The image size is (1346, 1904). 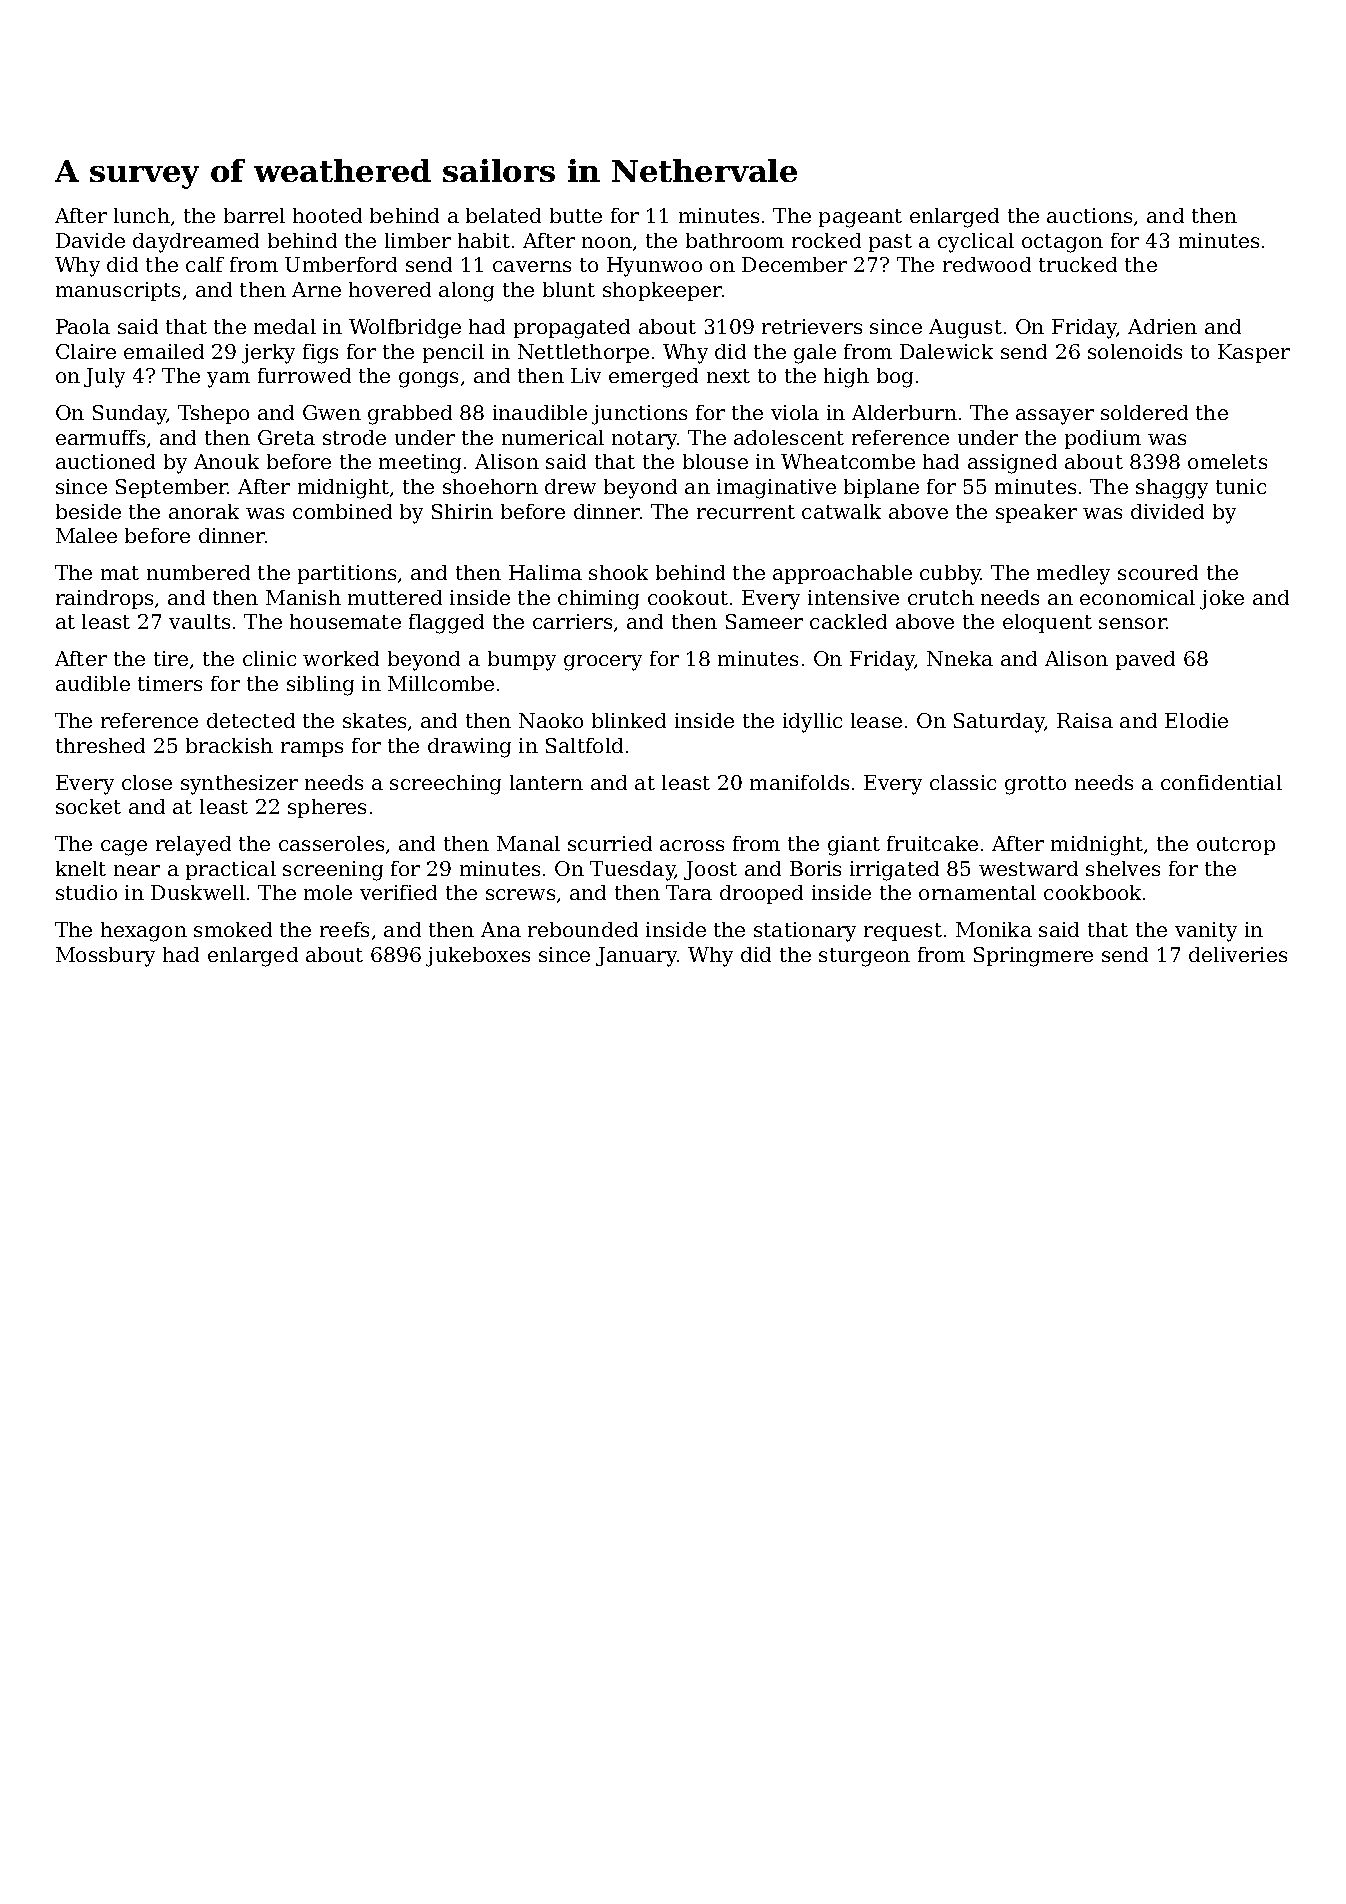 I want to click on podium, so click(x=1103, y=439).
